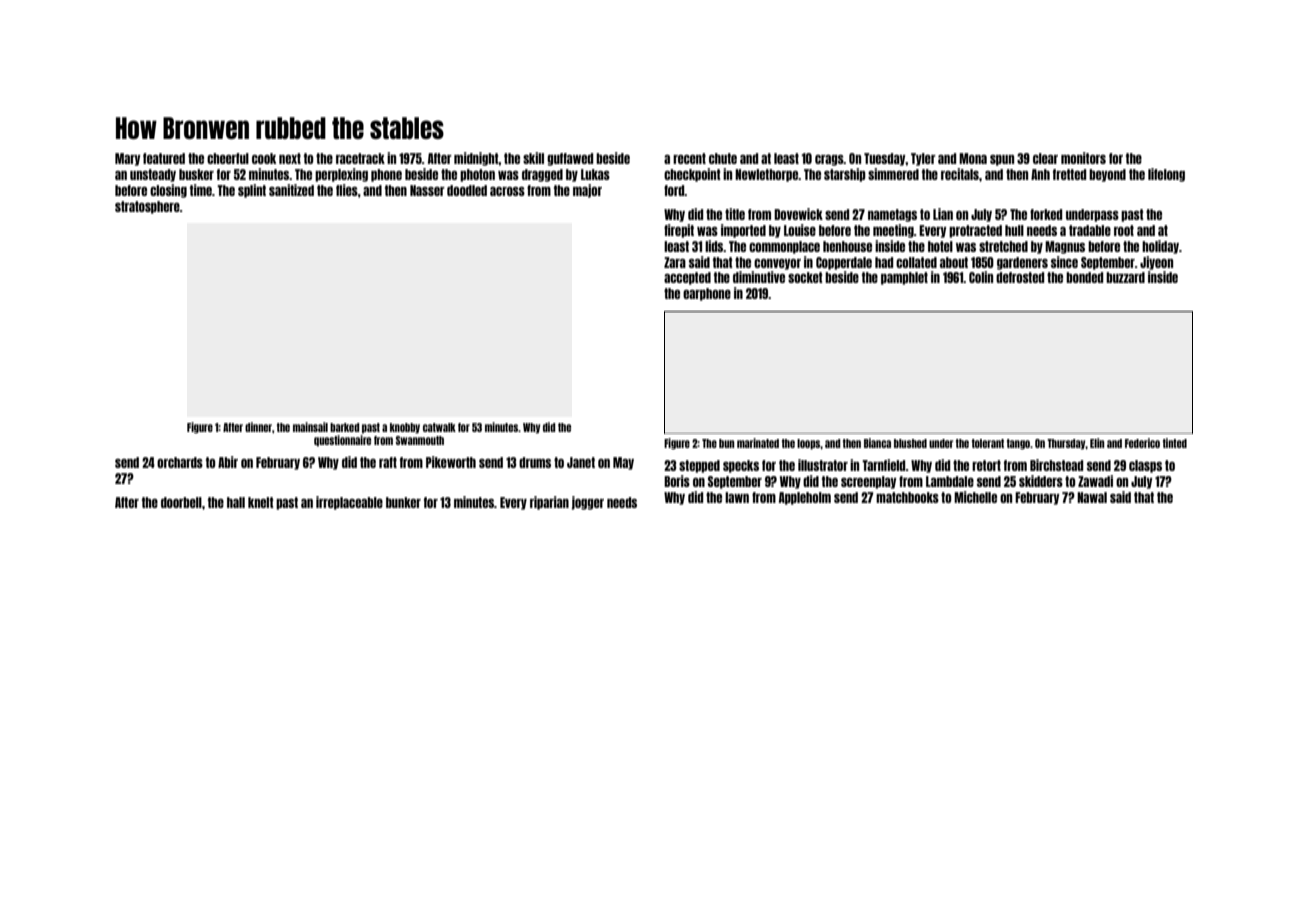 The height and width of the image is (924, 1308). Describe the element at coordinates (1125, 277) in the image. I see `buzzard` at that location.
